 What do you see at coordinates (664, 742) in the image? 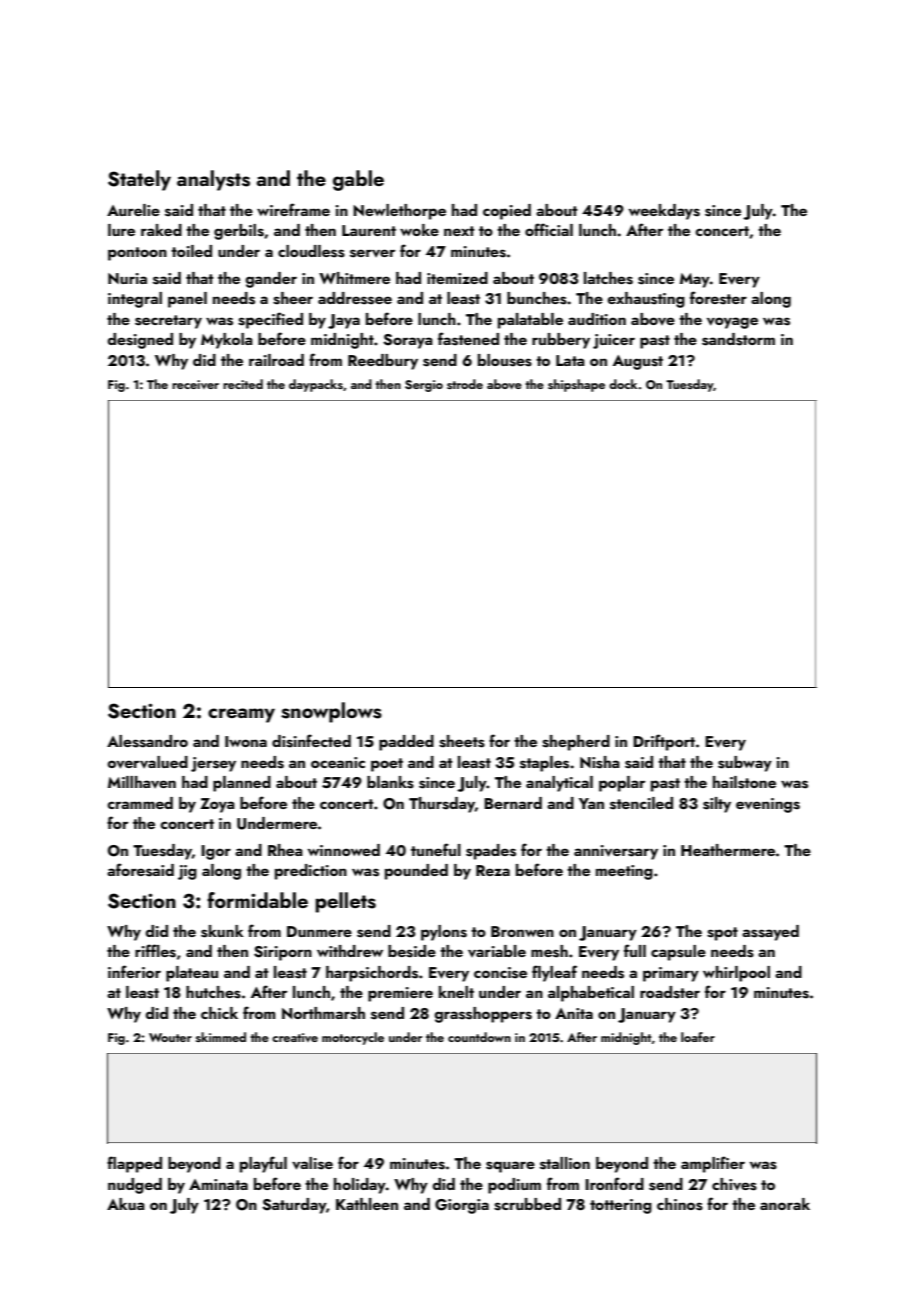
I see `Driftport` at bounding box center [664, 742].
